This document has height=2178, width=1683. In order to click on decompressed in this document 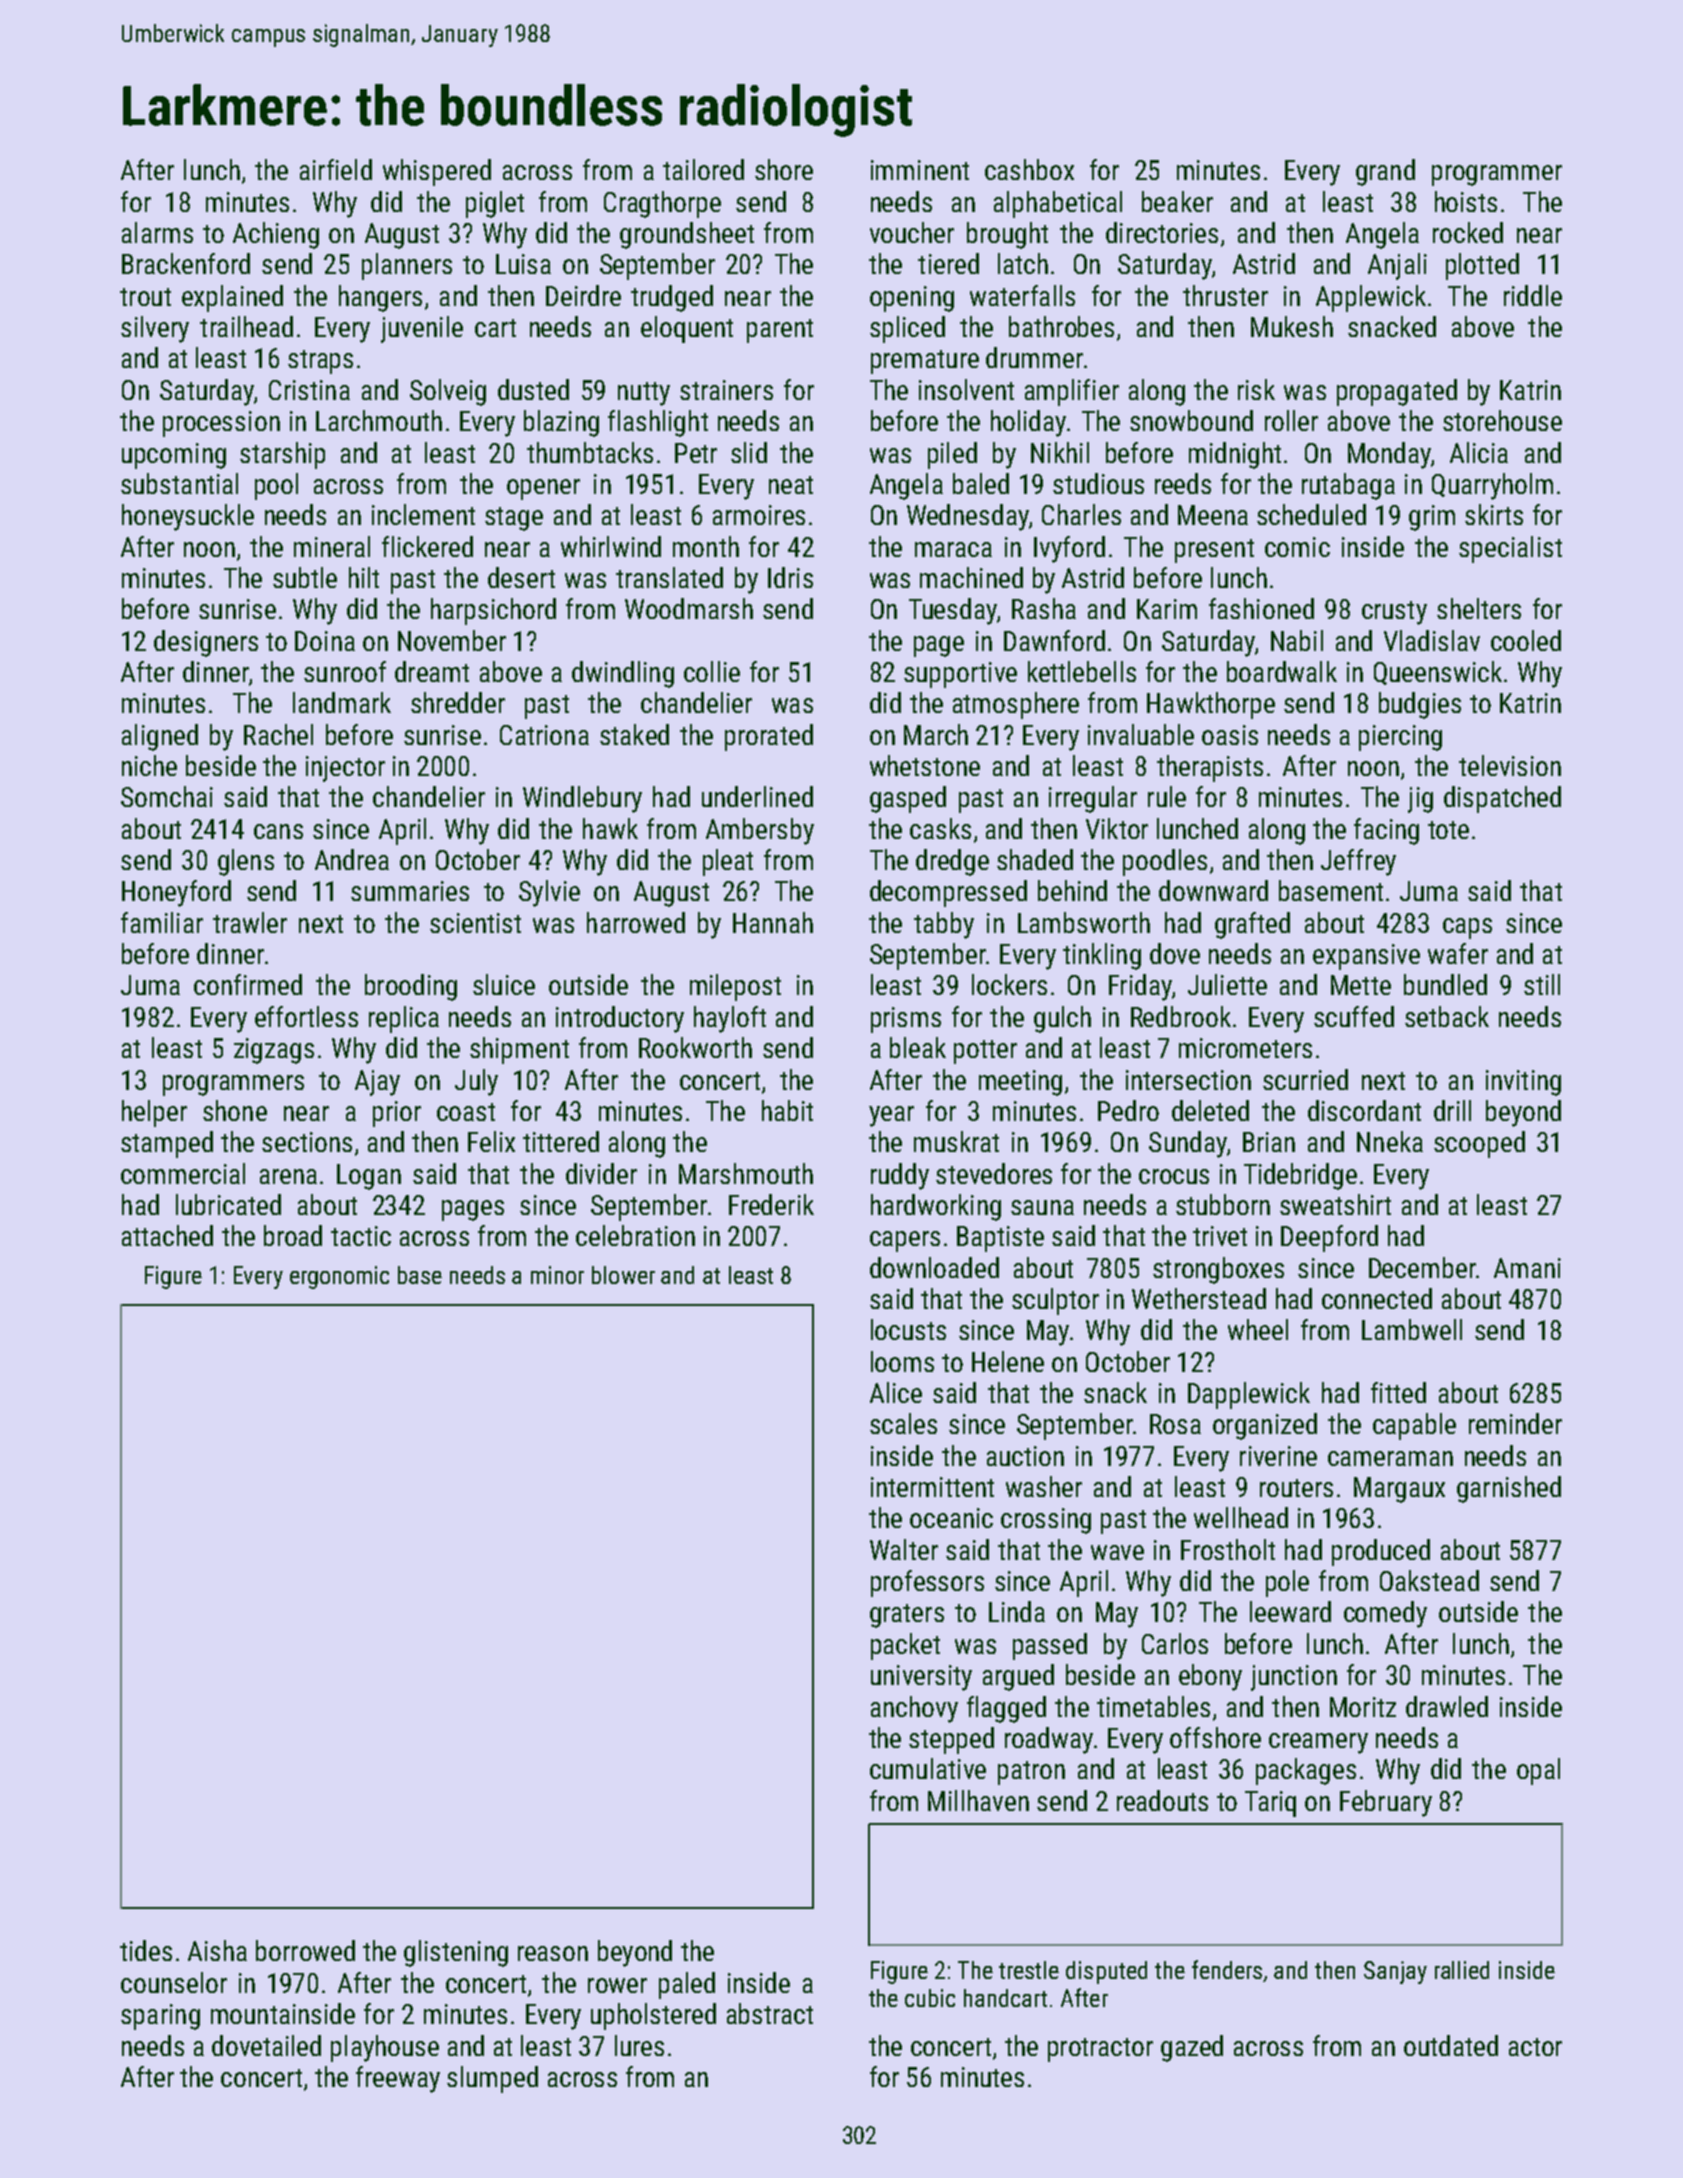, I will do `click(948, 893)`.
